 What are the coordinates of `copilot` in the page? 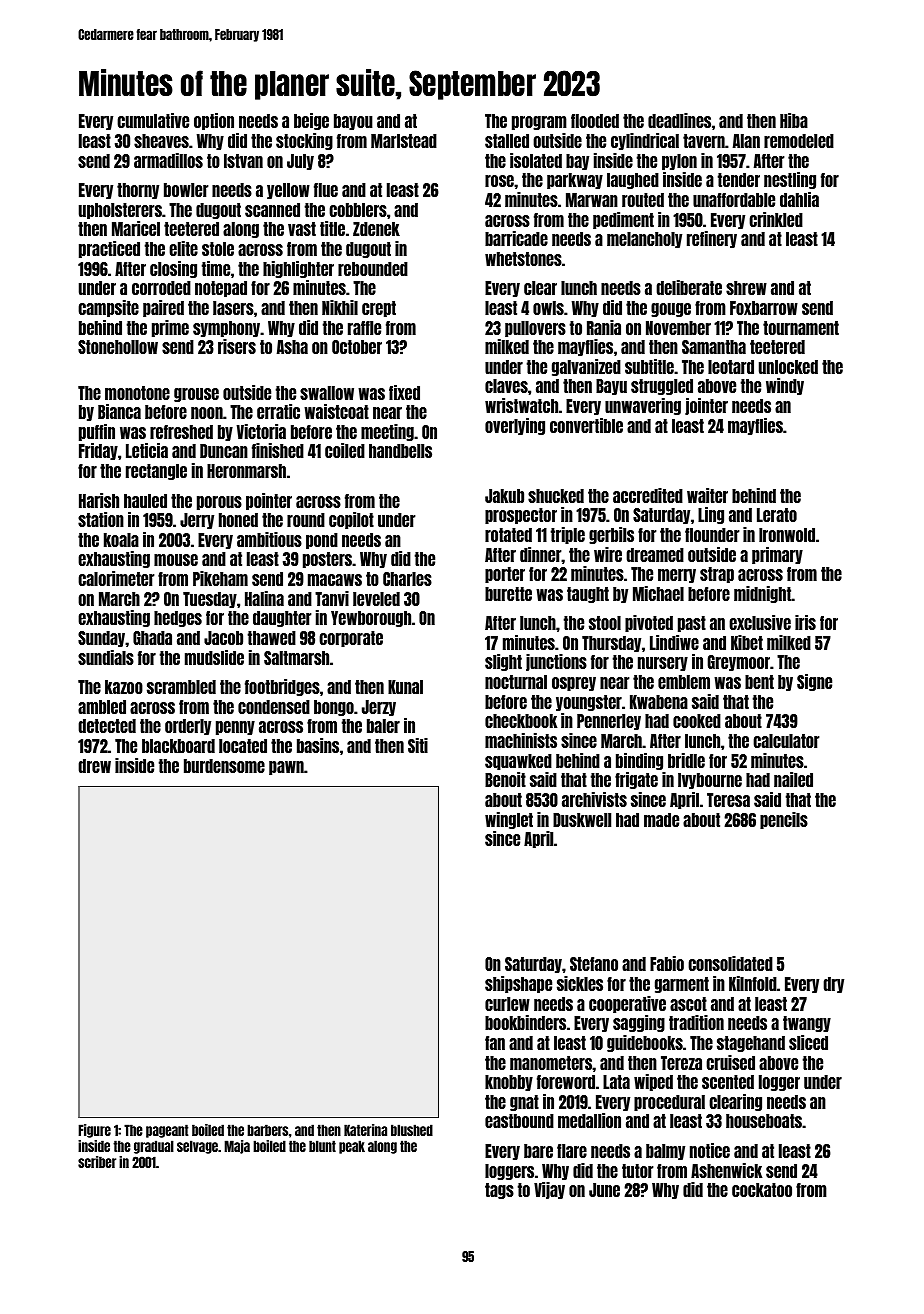 It's located at (351, 520).
